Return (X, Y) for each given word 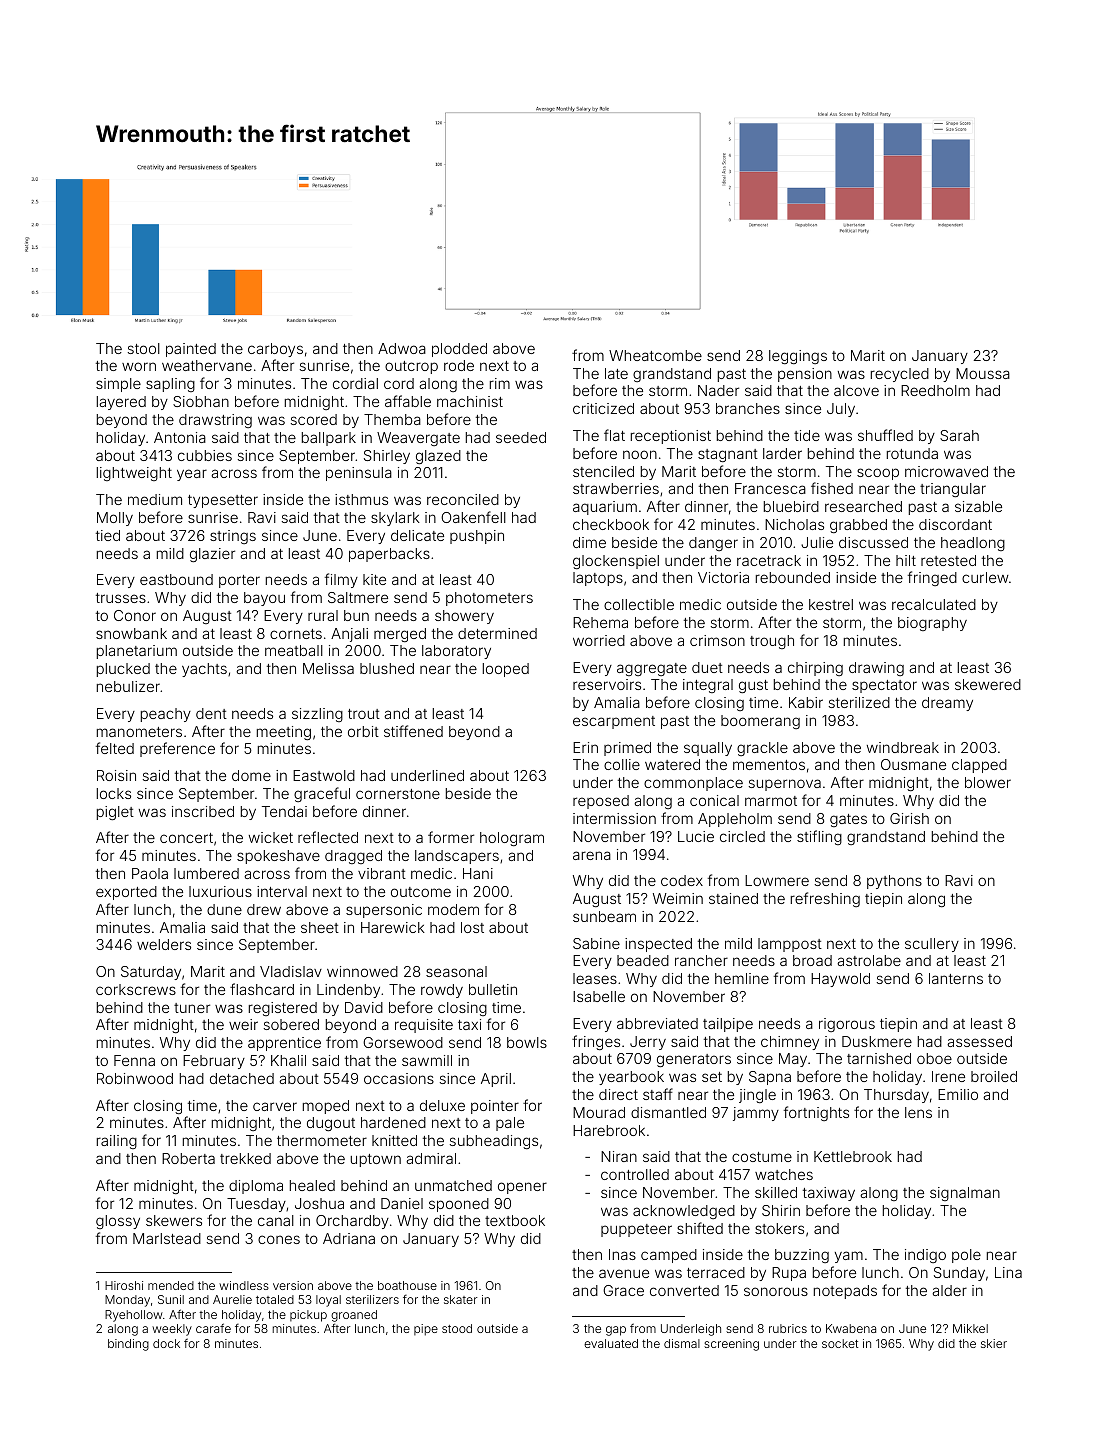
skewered (988, 684)
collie (622, 764)
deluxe (442, 1105)
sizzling (317, 715)
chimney (790, 1043)
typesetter (223, 501)
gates (848, 820)
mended (171, 1285)
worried (599, 640)
